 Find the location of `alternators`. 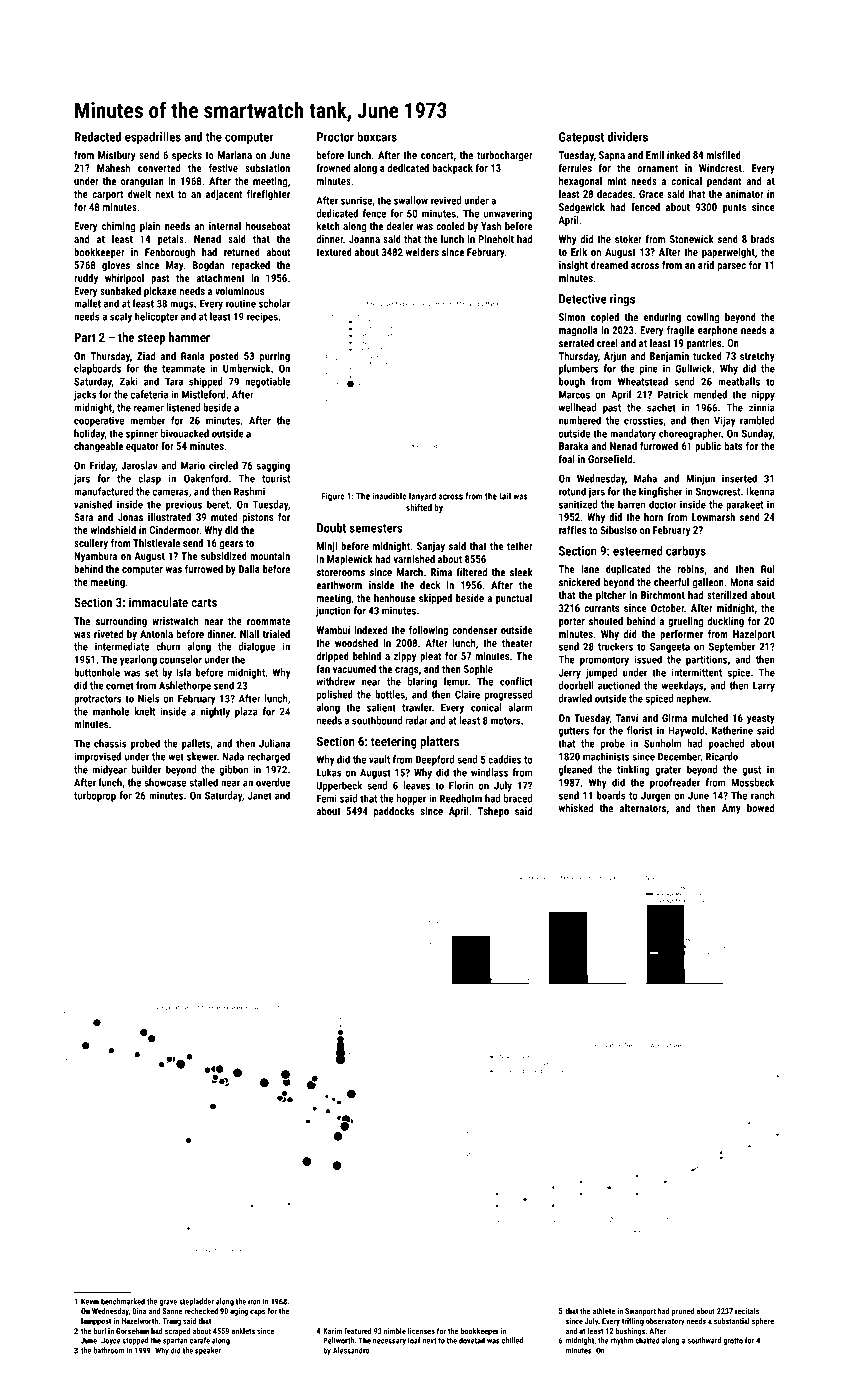

alternators is located at coordinates (643, 808).
